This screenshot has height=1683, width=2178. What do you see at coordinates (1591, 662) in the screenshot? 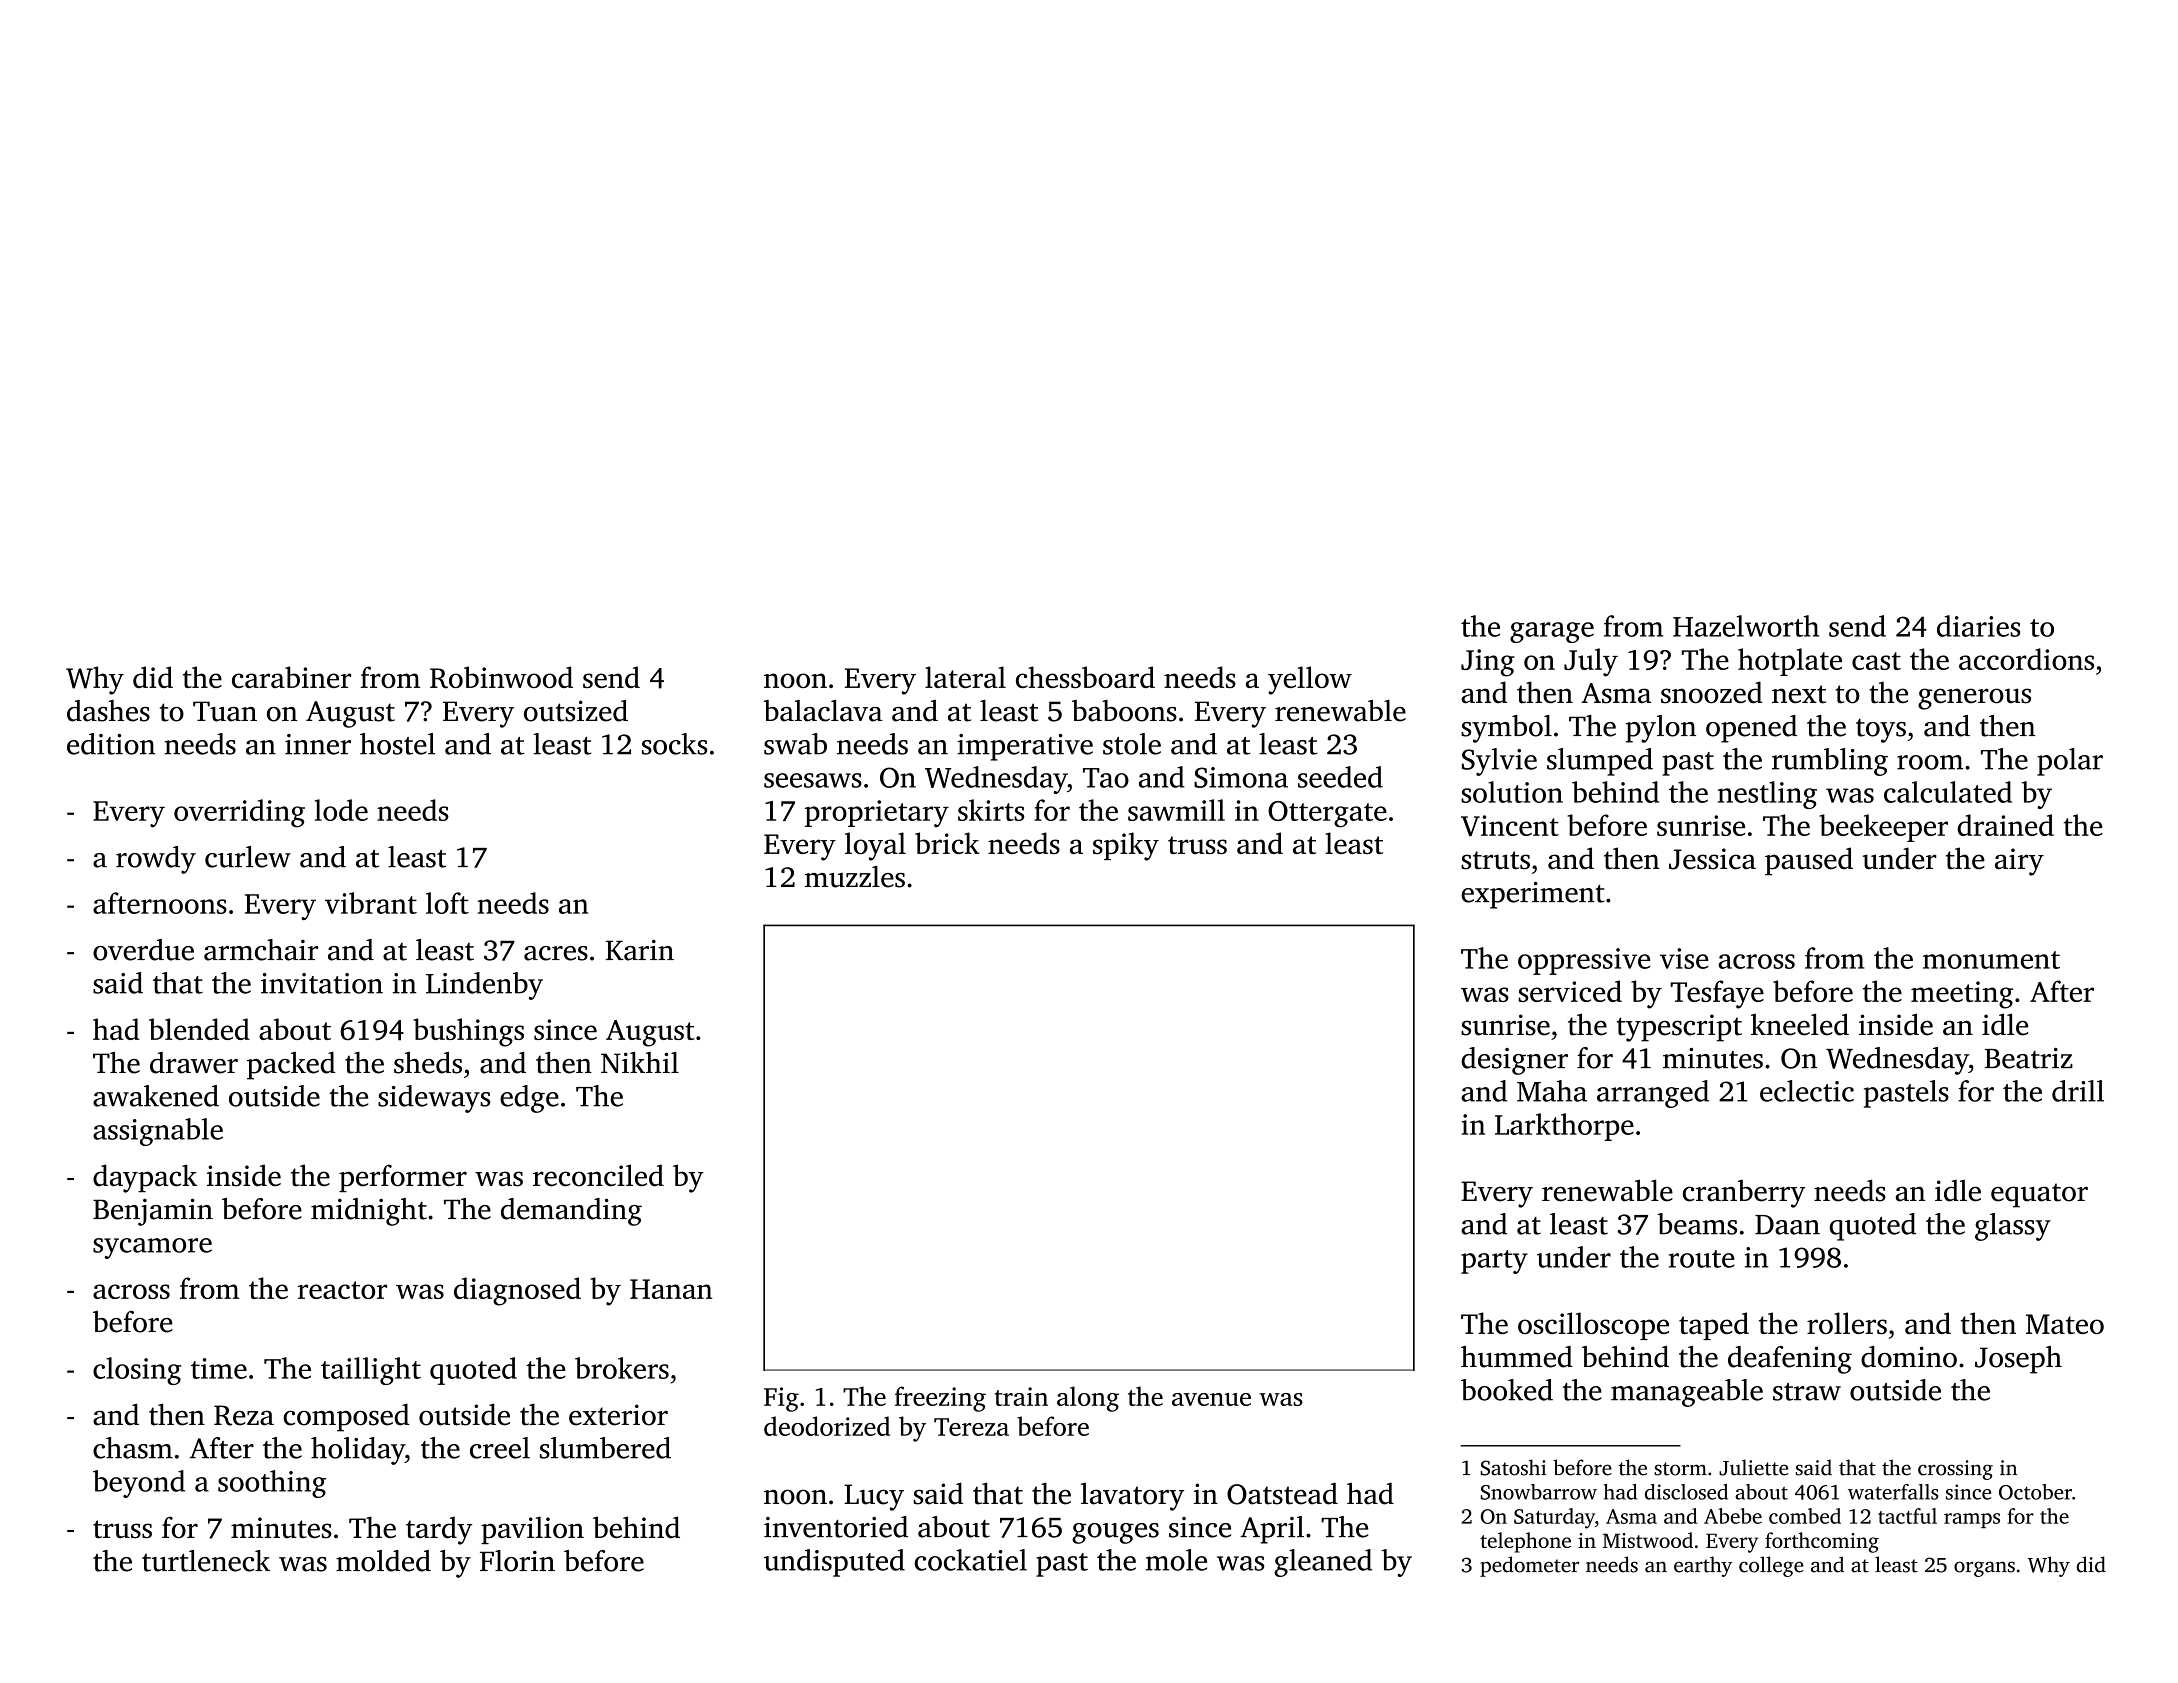
I see `July` at bounding box center [1591, 662].
